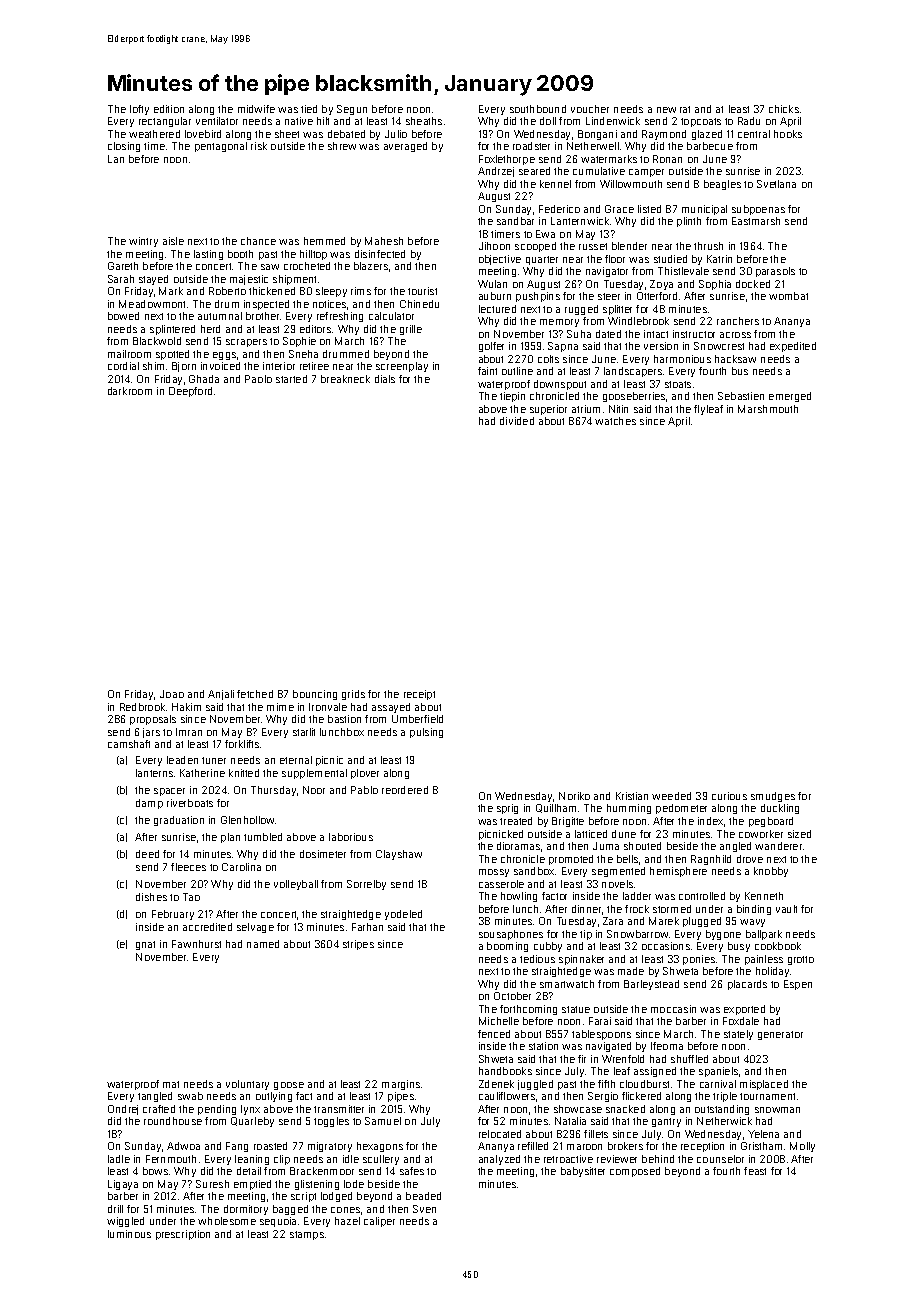 The height and width of the document is (1308, 924). What do you see at coordinates (784, 109) in the document?
I see `chicks` at bounding box center [784, 109].
